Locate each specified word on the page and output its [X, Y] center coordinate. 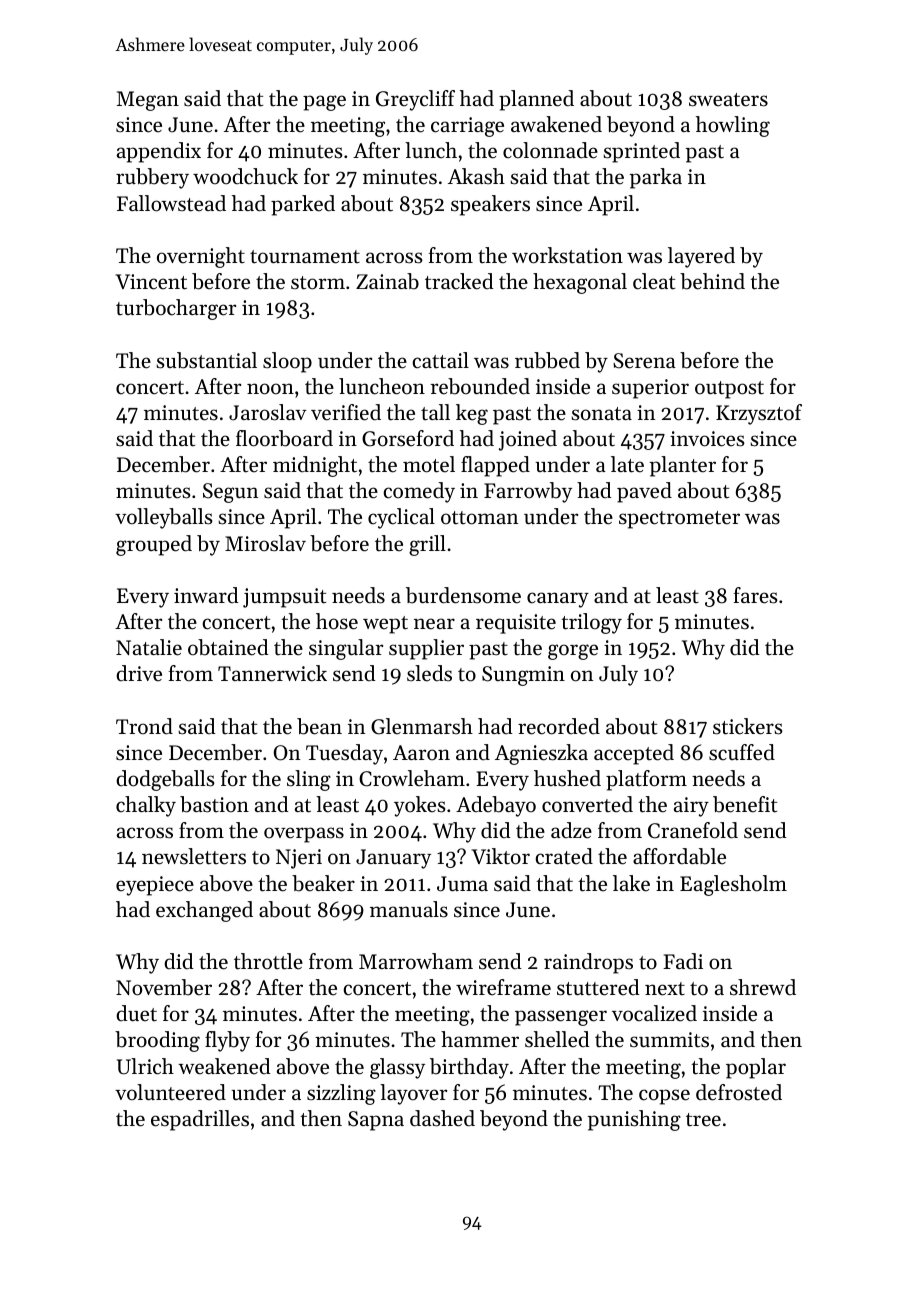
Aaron [421, 752]
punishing [634, 1120]
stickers [748, 726]
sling [309, 780]
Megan [148, 101]
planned [536, 100]
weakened [224, 1066]
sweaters [728, 100]
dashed [442, 1118]
